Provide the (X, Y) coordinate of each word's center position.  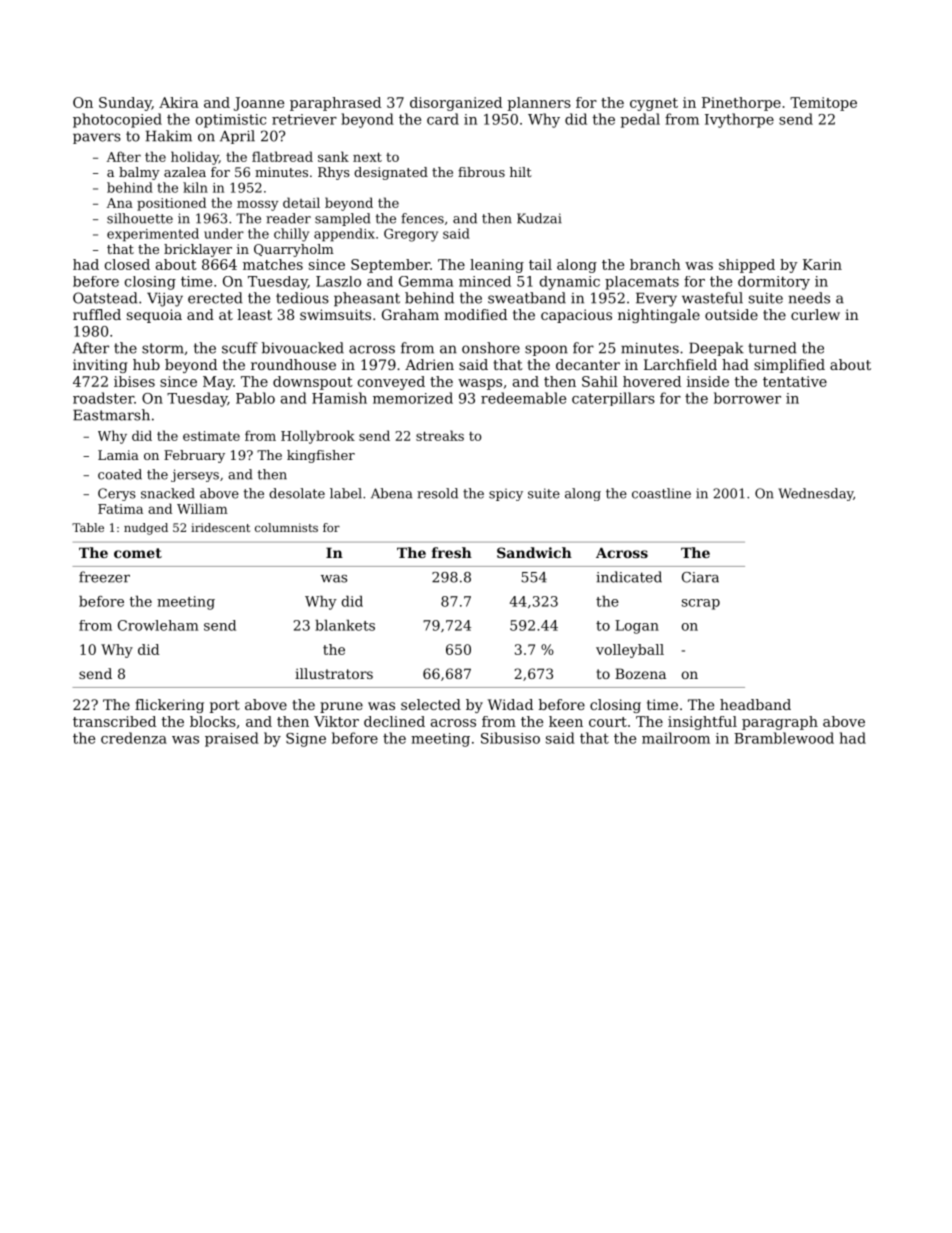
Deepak (716, 349)
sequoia (154, 316)
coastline (661, 493)
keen (566, 721)
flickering (169, 706)
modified (475, 314)
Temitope (823, 104)
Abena (391, 493)
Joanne (259, 104)
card (443, 119)
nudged (146, 529)
